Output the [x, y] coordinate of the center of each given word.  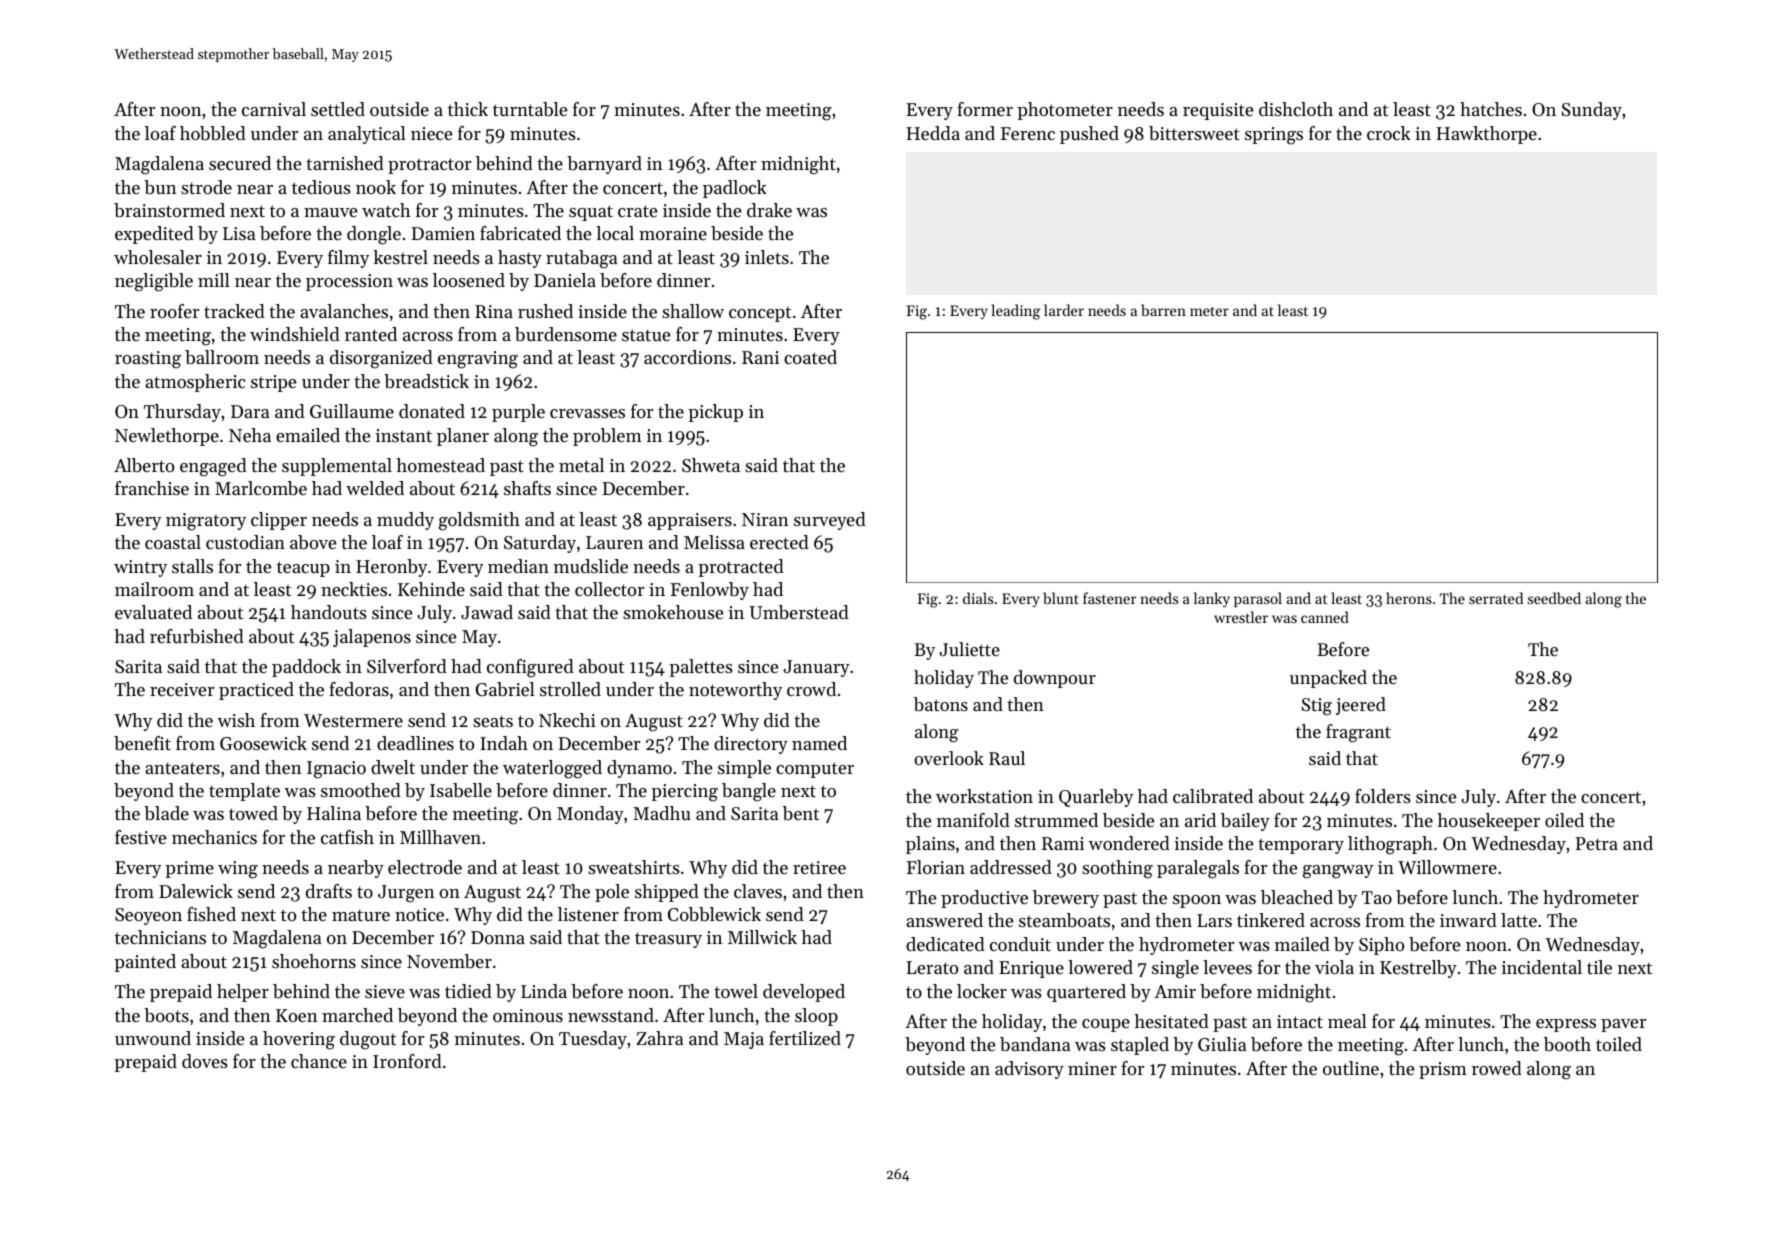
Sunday [1592, 111]
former [985, 109]
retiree [819, 867]
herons [1409, 598]
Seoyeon [148, 916]
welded [375, 488]
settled [338, 109]
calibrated [1213, 796]
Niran [765, 519]
